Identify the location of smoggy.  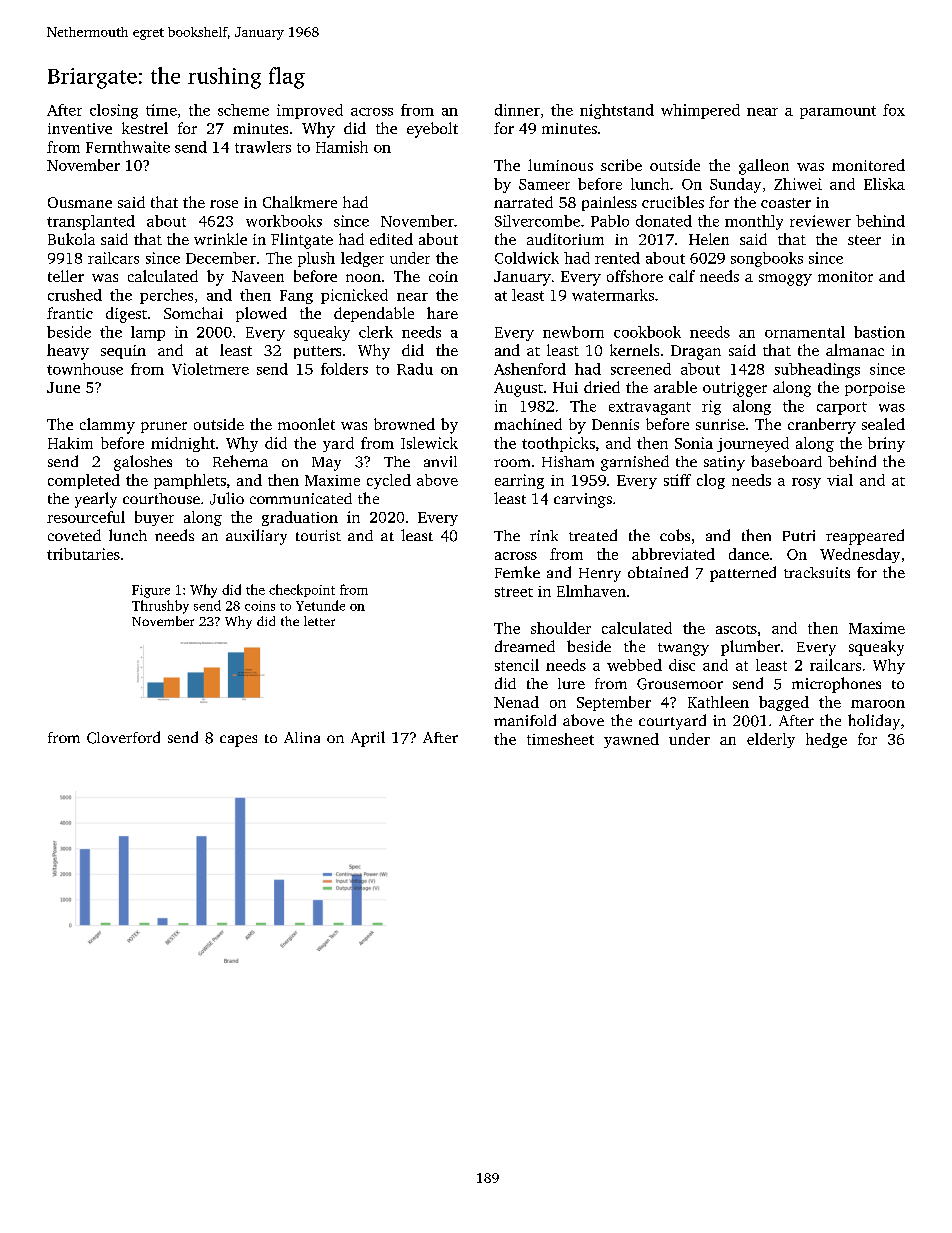
(785, 280).
